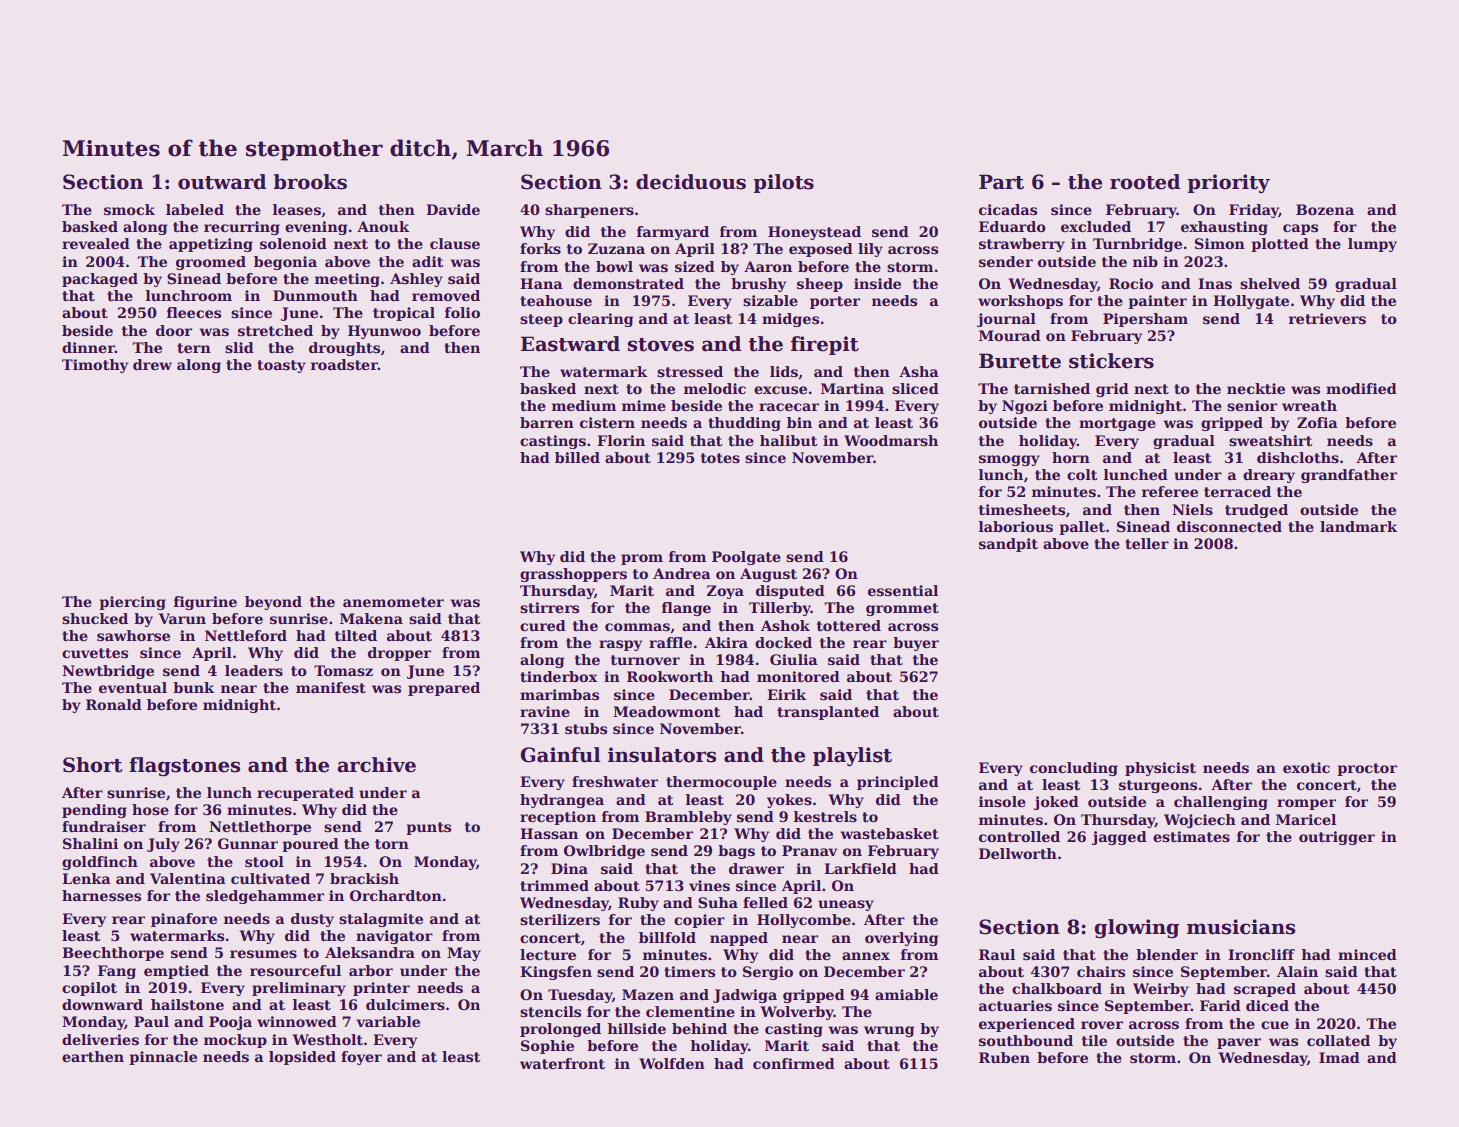  What do you see at coordinates (744, 424) in the screenshot?
I see `thudding` at bounding box center [744, 424].
